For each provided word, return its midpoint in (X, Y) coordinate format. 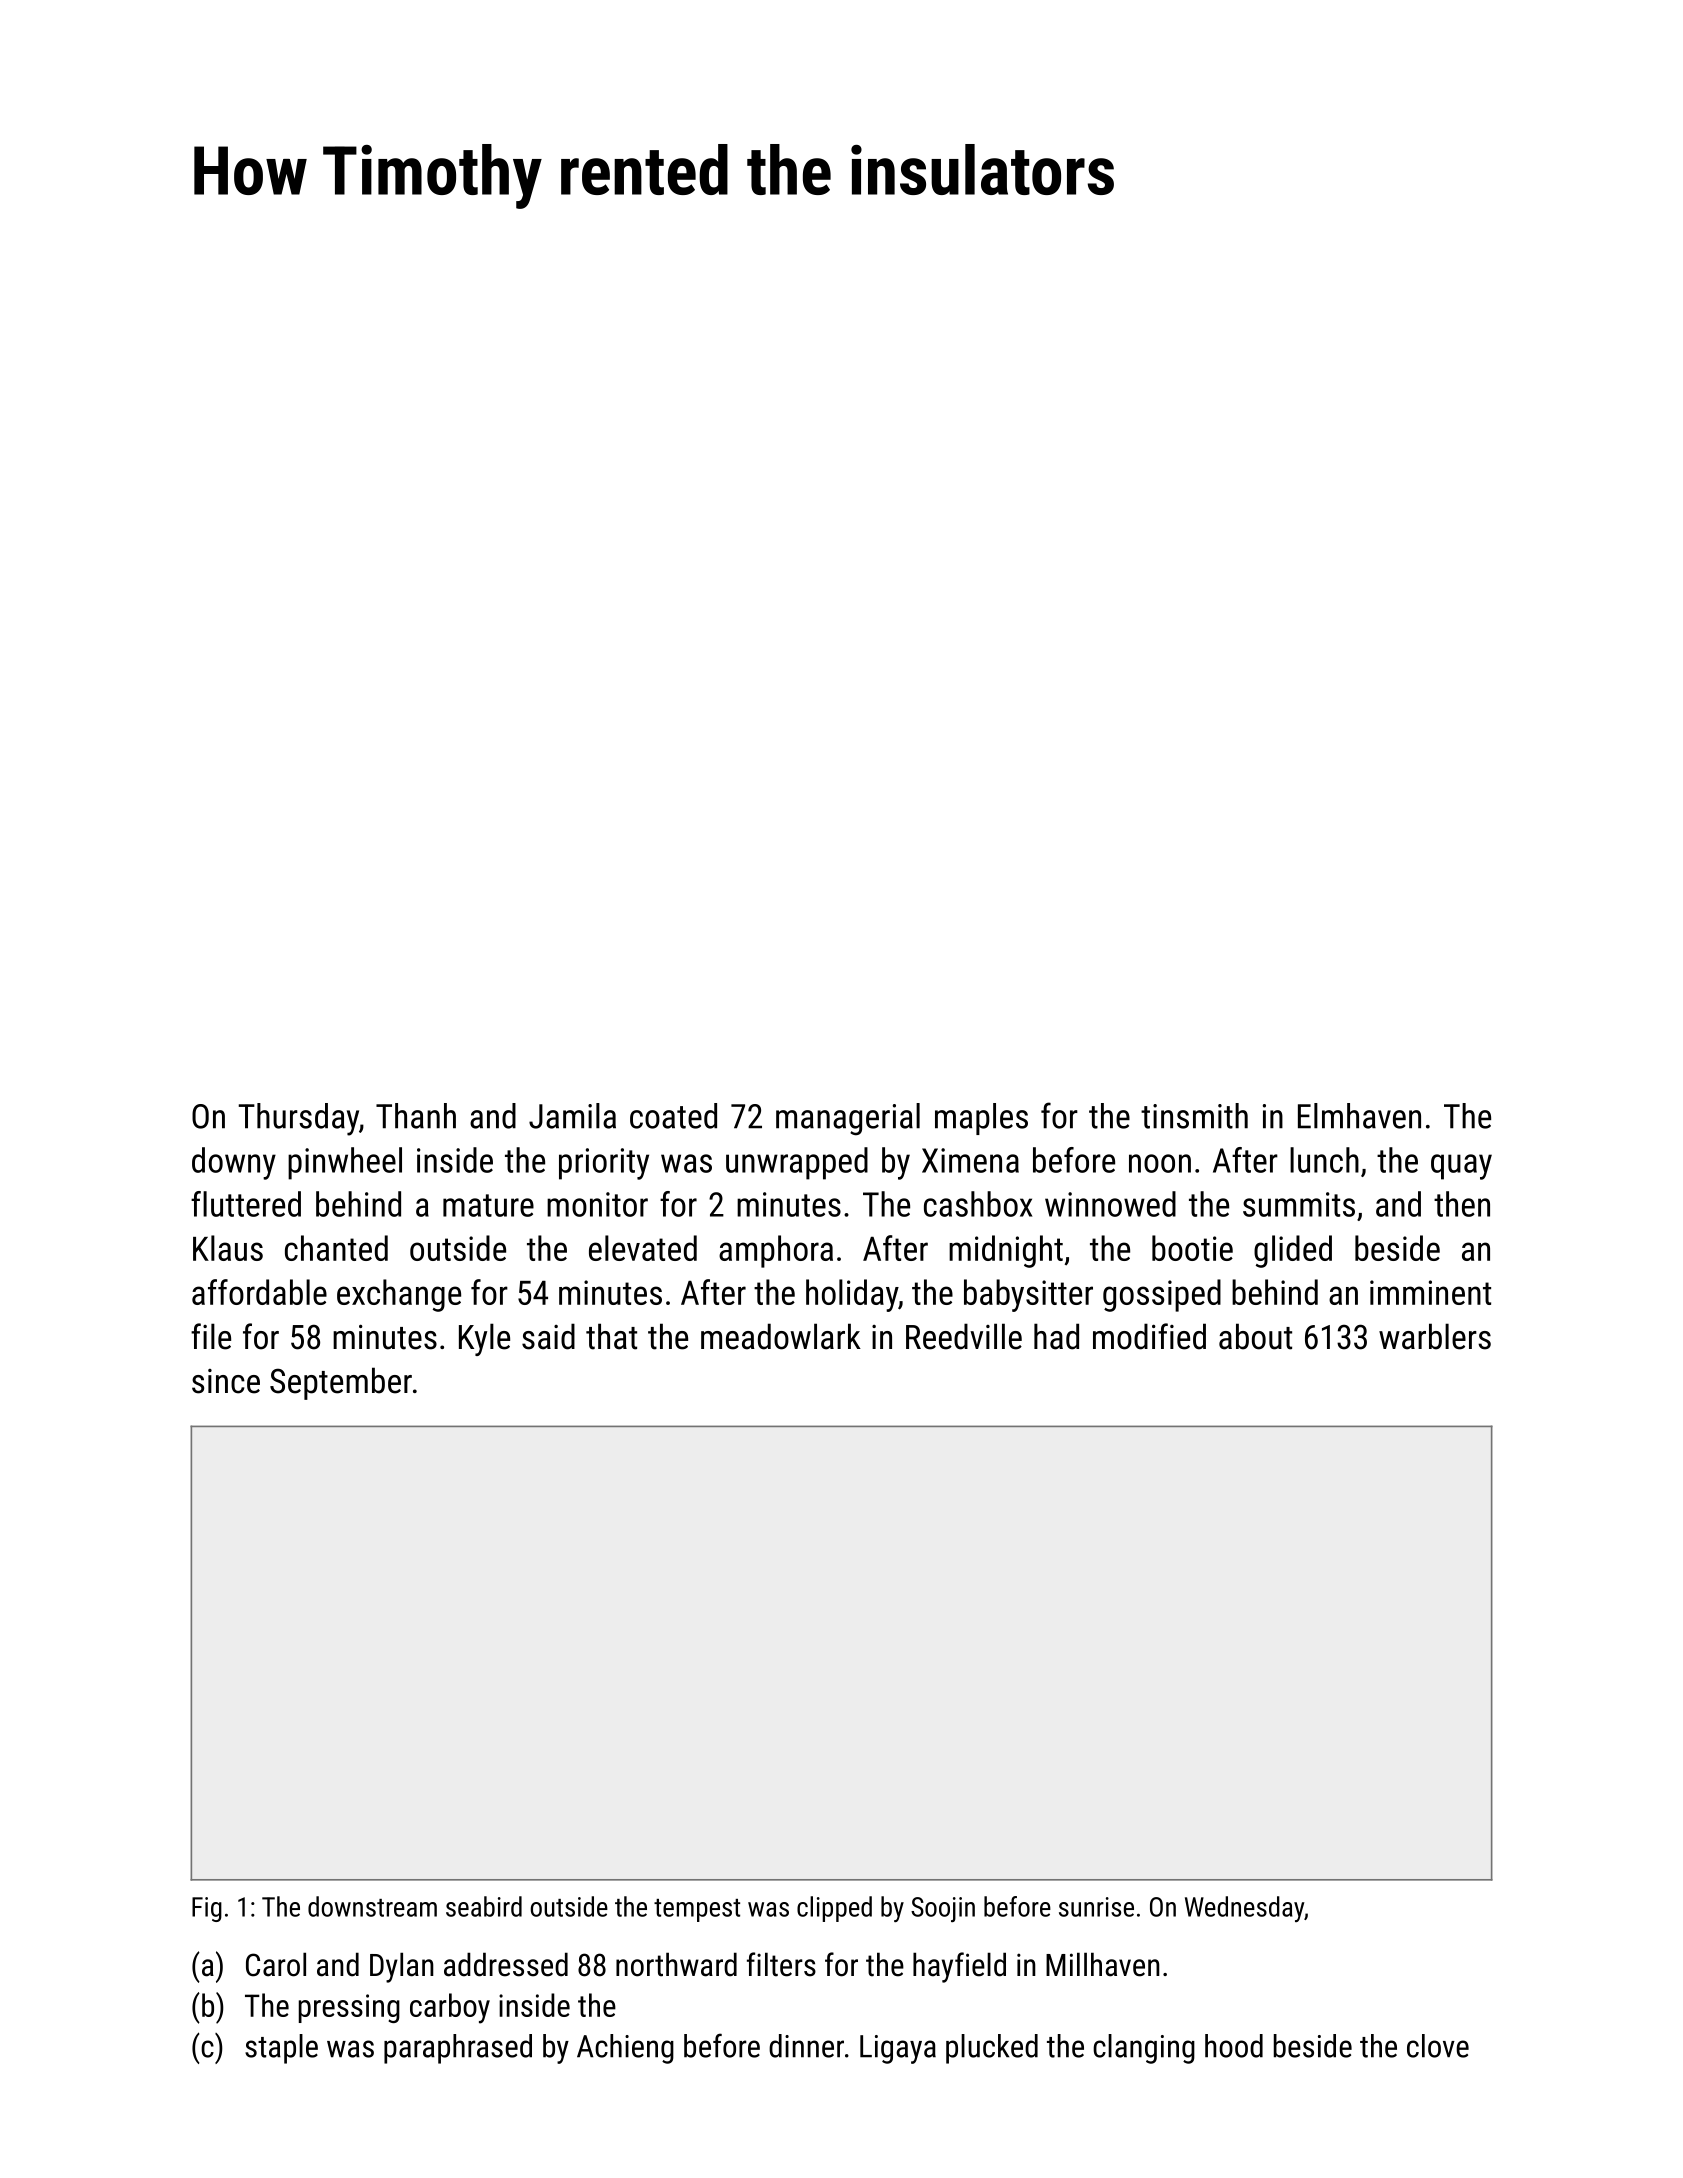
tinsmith (1194, 1116)
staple (281, 2049)
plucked (992, 2049)
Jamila (572, 1116)
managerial (848, 1119)
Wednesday (1244, 1909)
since (226, 1381)
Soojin (943, 1909)
